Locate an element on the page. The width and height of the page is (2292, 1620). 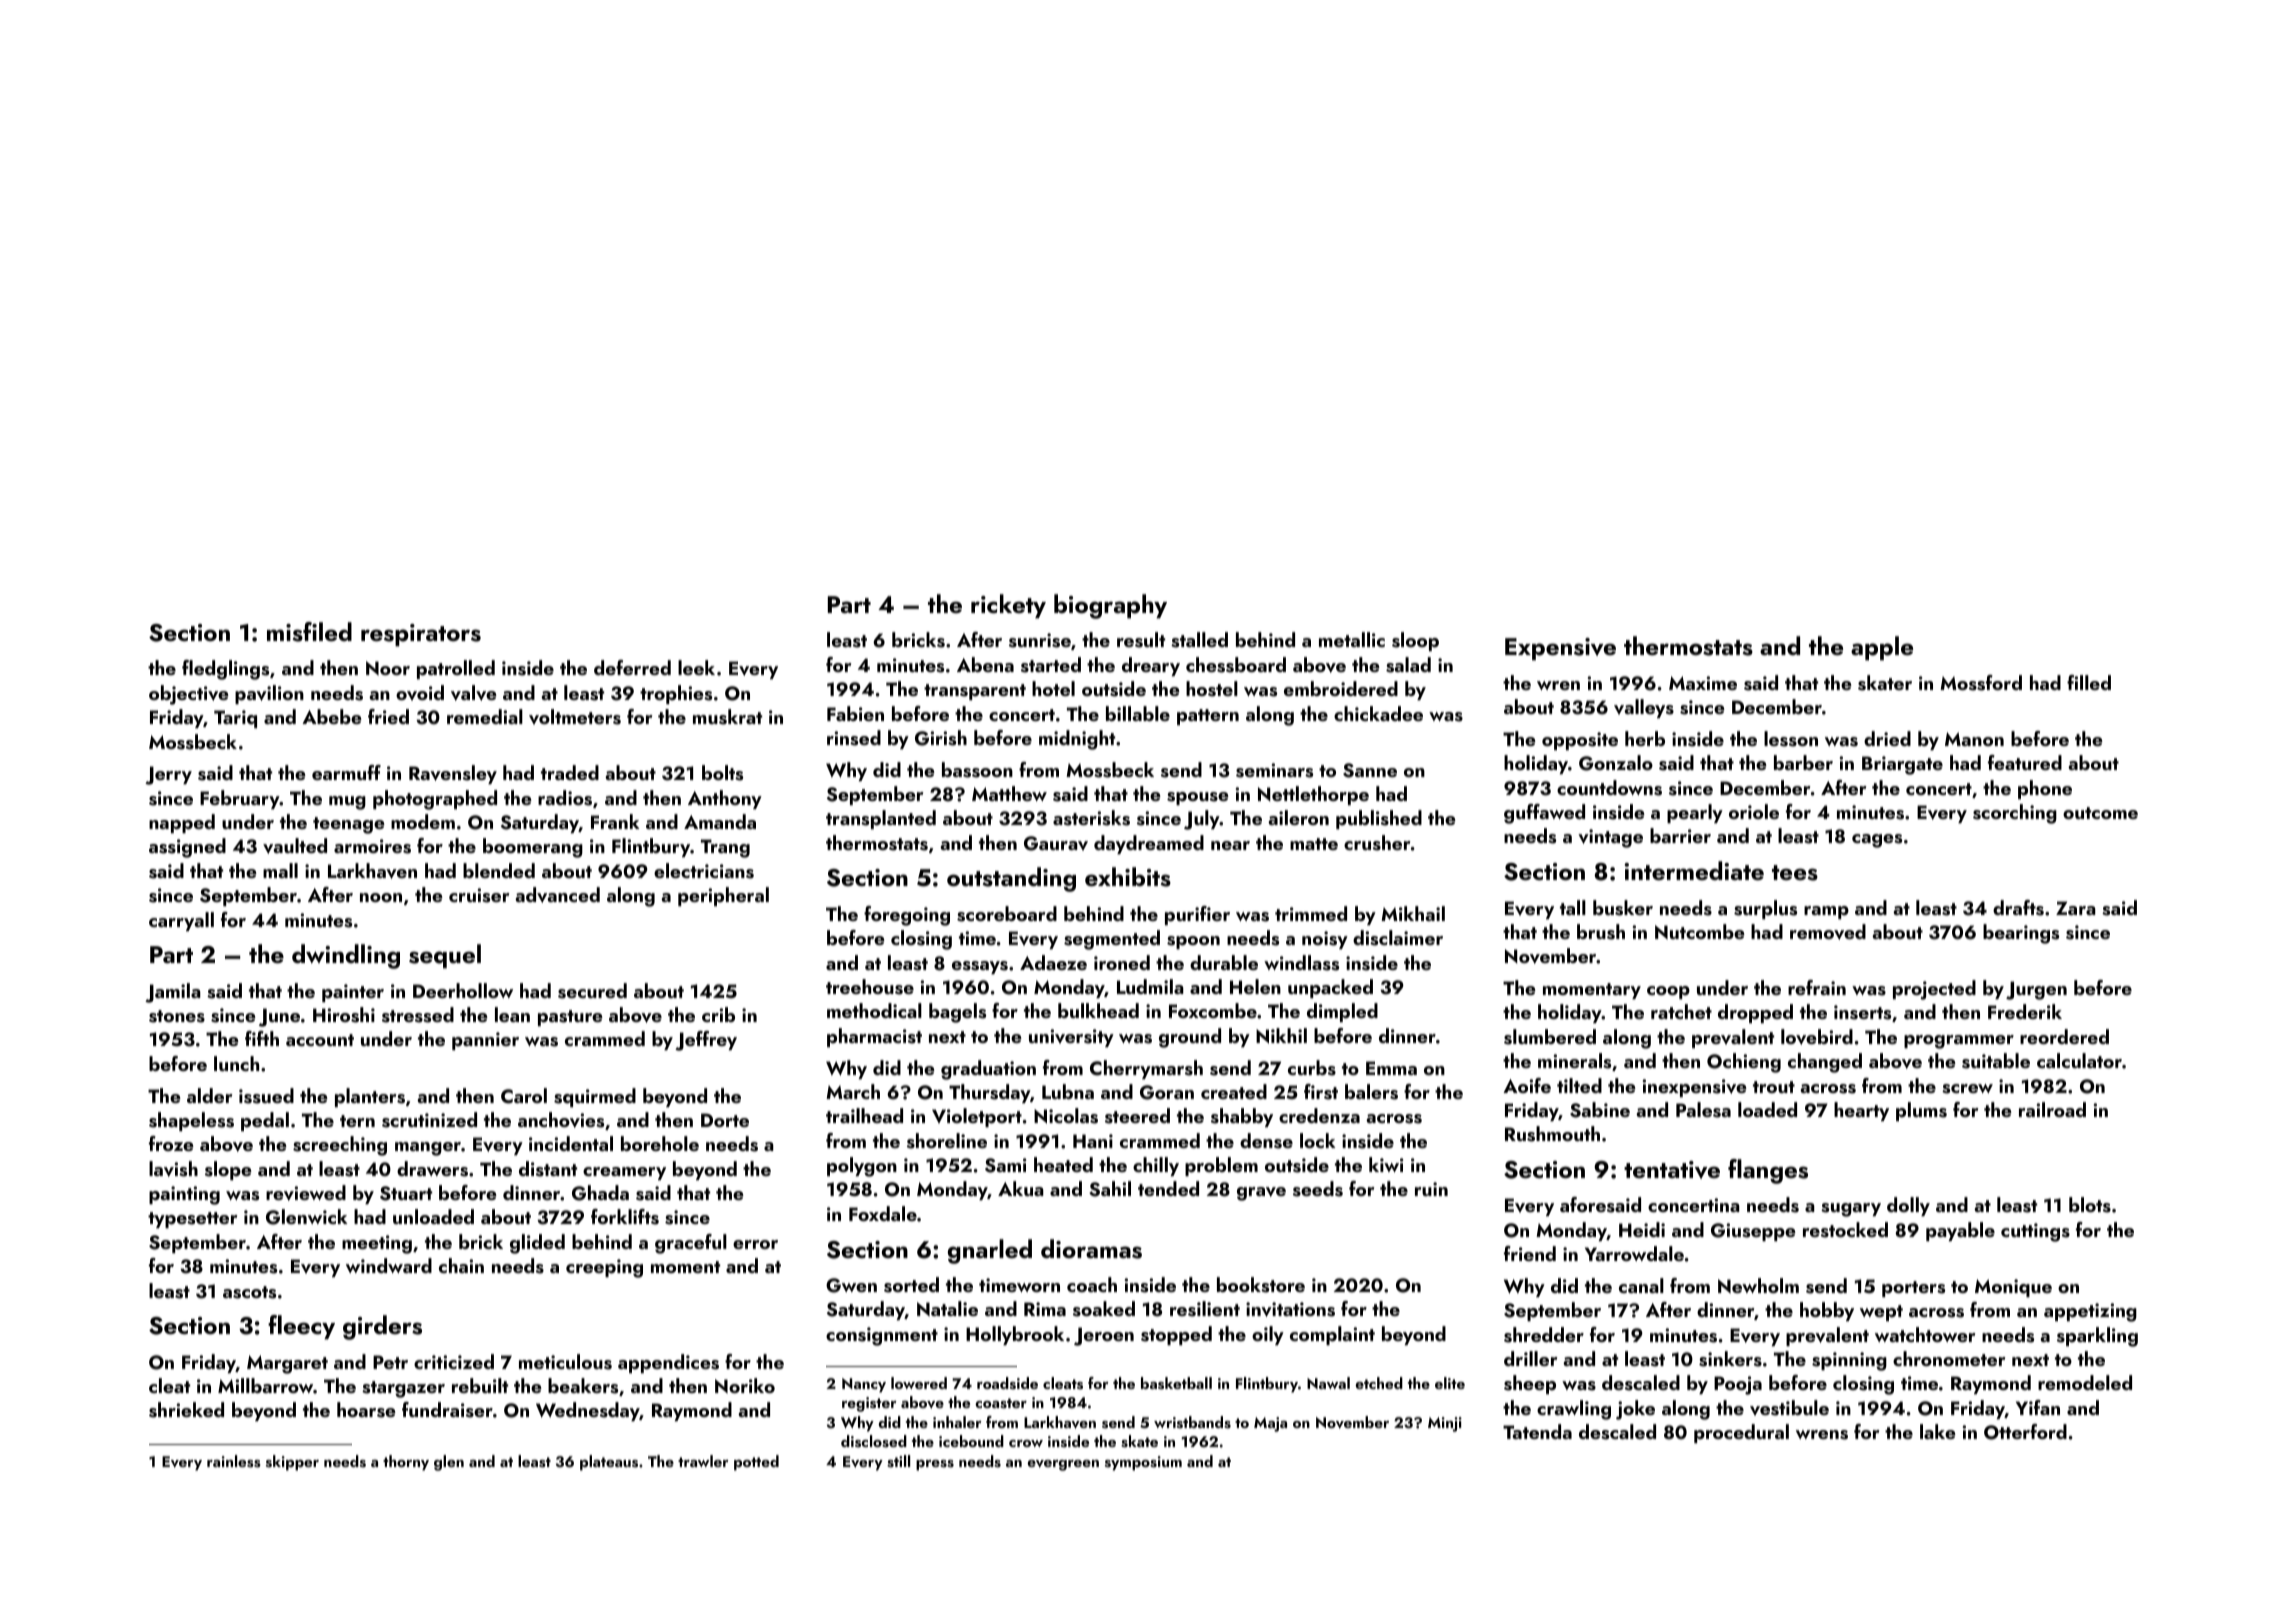
creeping is located at coordinates (604, 1268).
